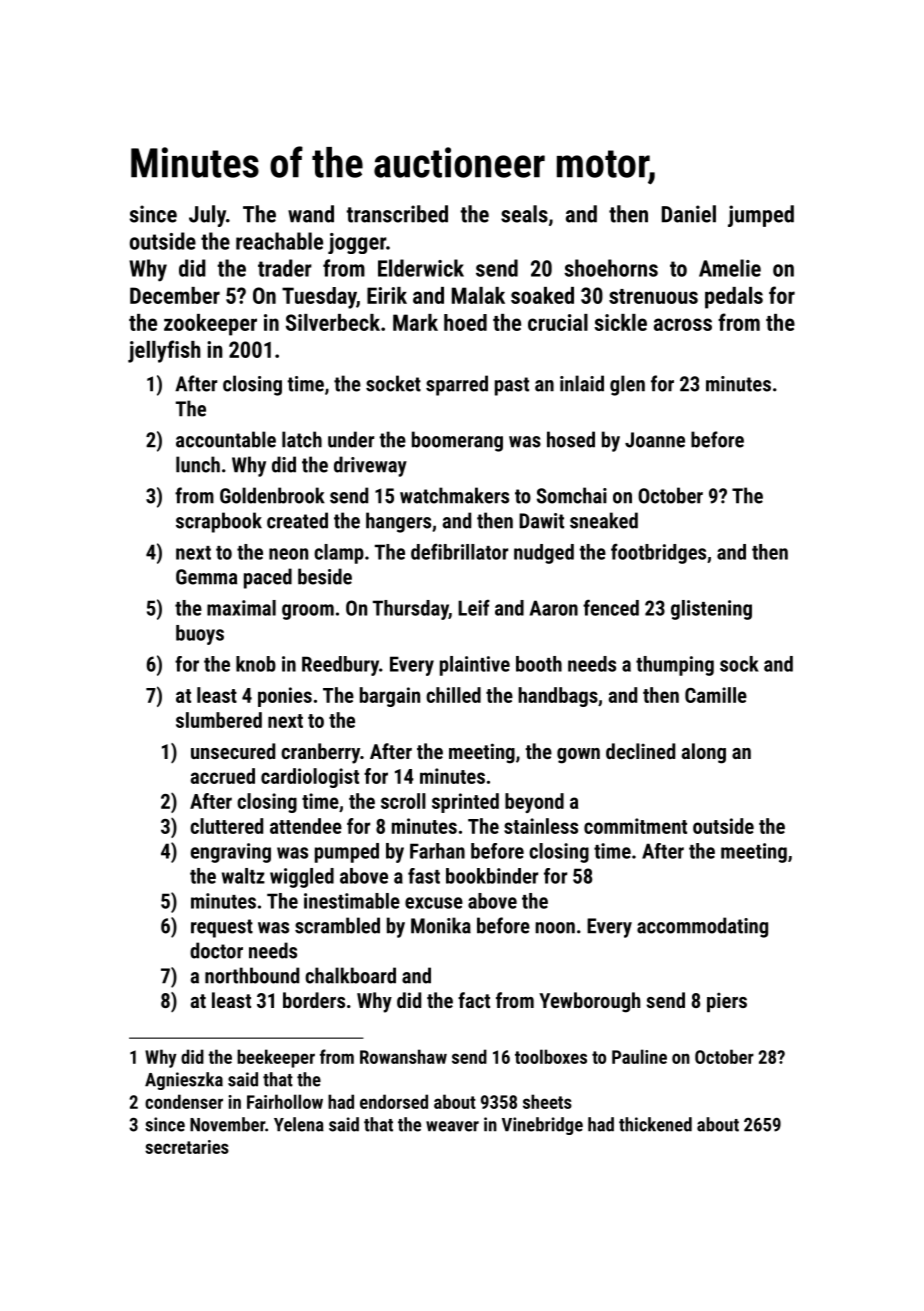 The width and height of the page is (924, 1311). I want to click on thickened, so click(655, 1124).
